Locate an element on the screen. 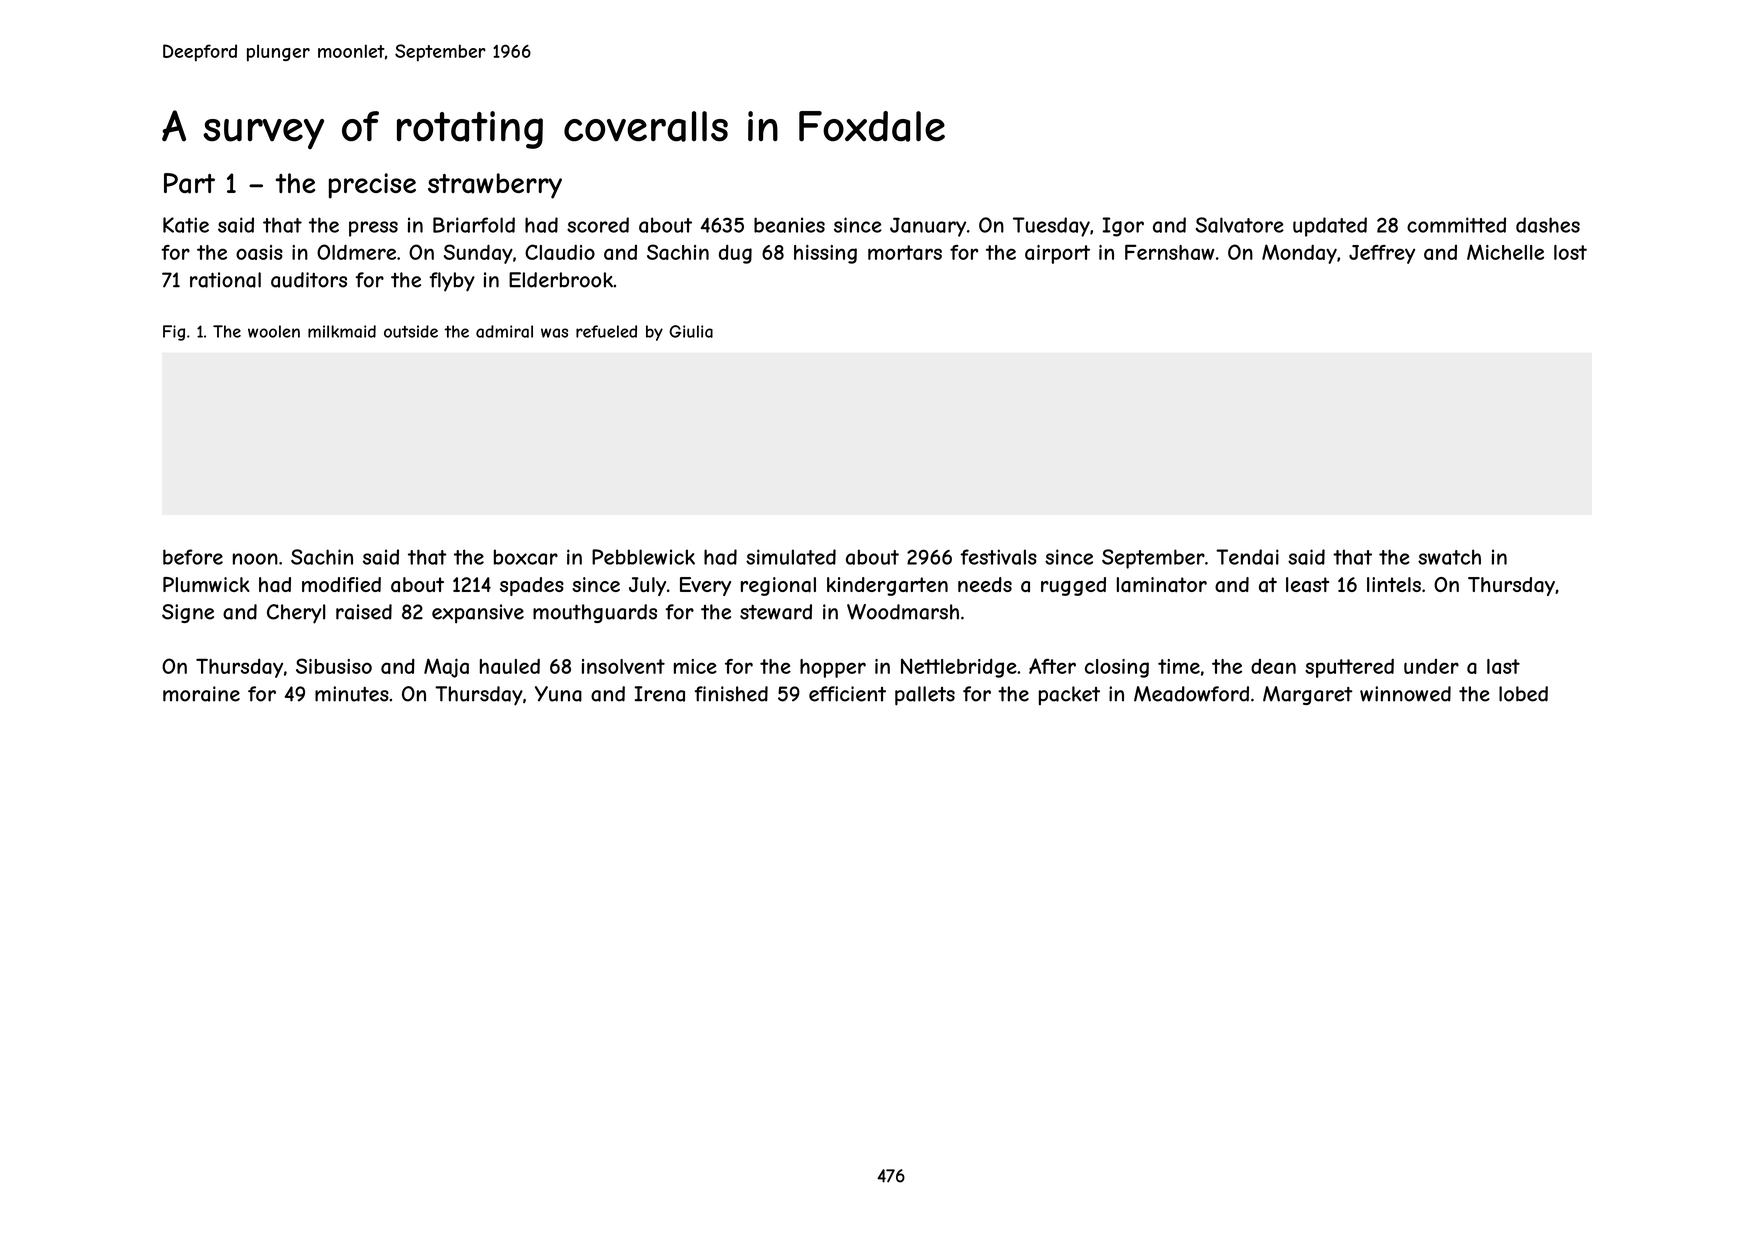 The width and height of the screenshot is (1754, 1240). Cheryl is located at coordinates (296, 614).
